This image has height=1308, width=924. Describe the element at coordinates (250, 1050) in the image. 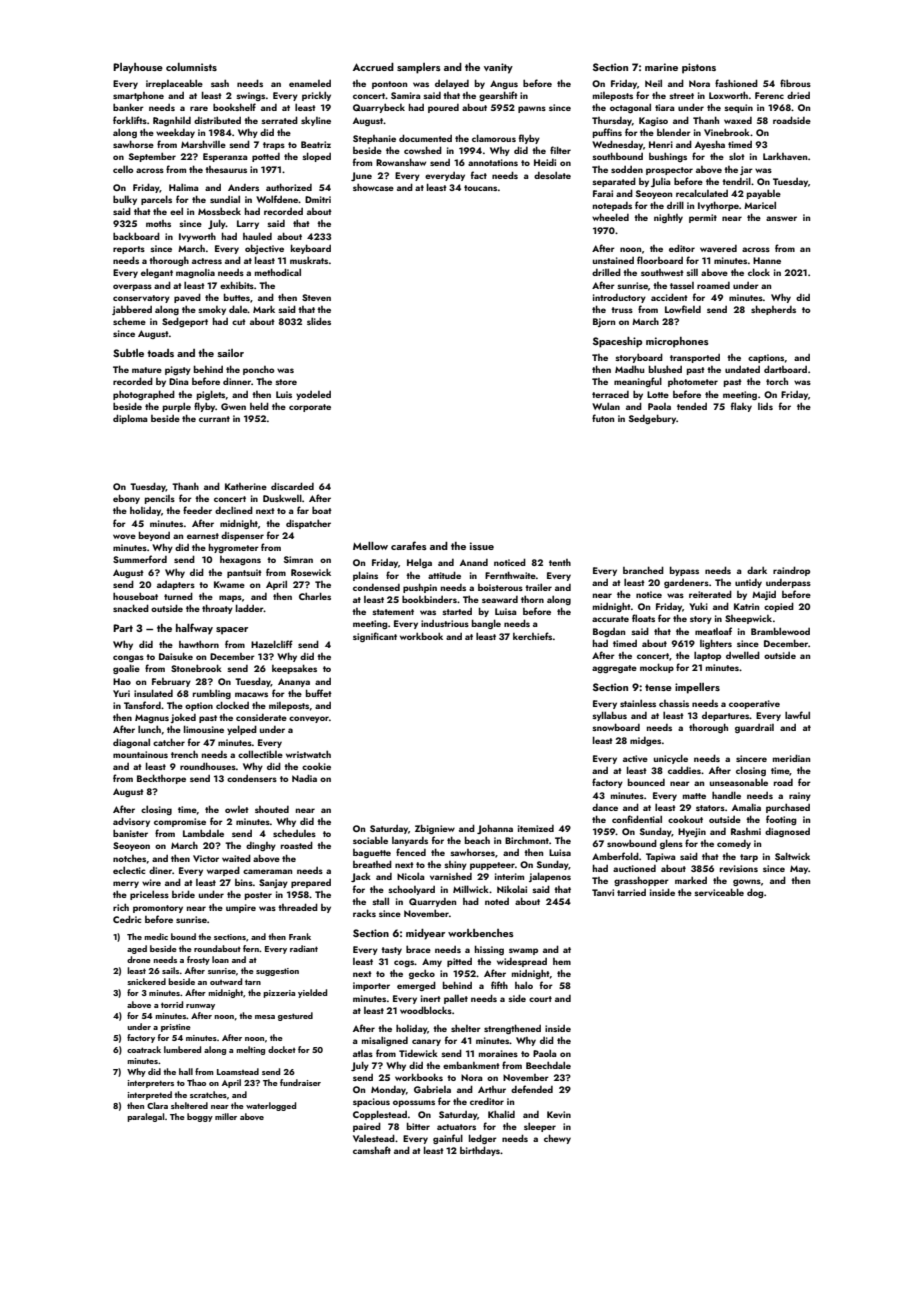

I see `melting` at that location.
